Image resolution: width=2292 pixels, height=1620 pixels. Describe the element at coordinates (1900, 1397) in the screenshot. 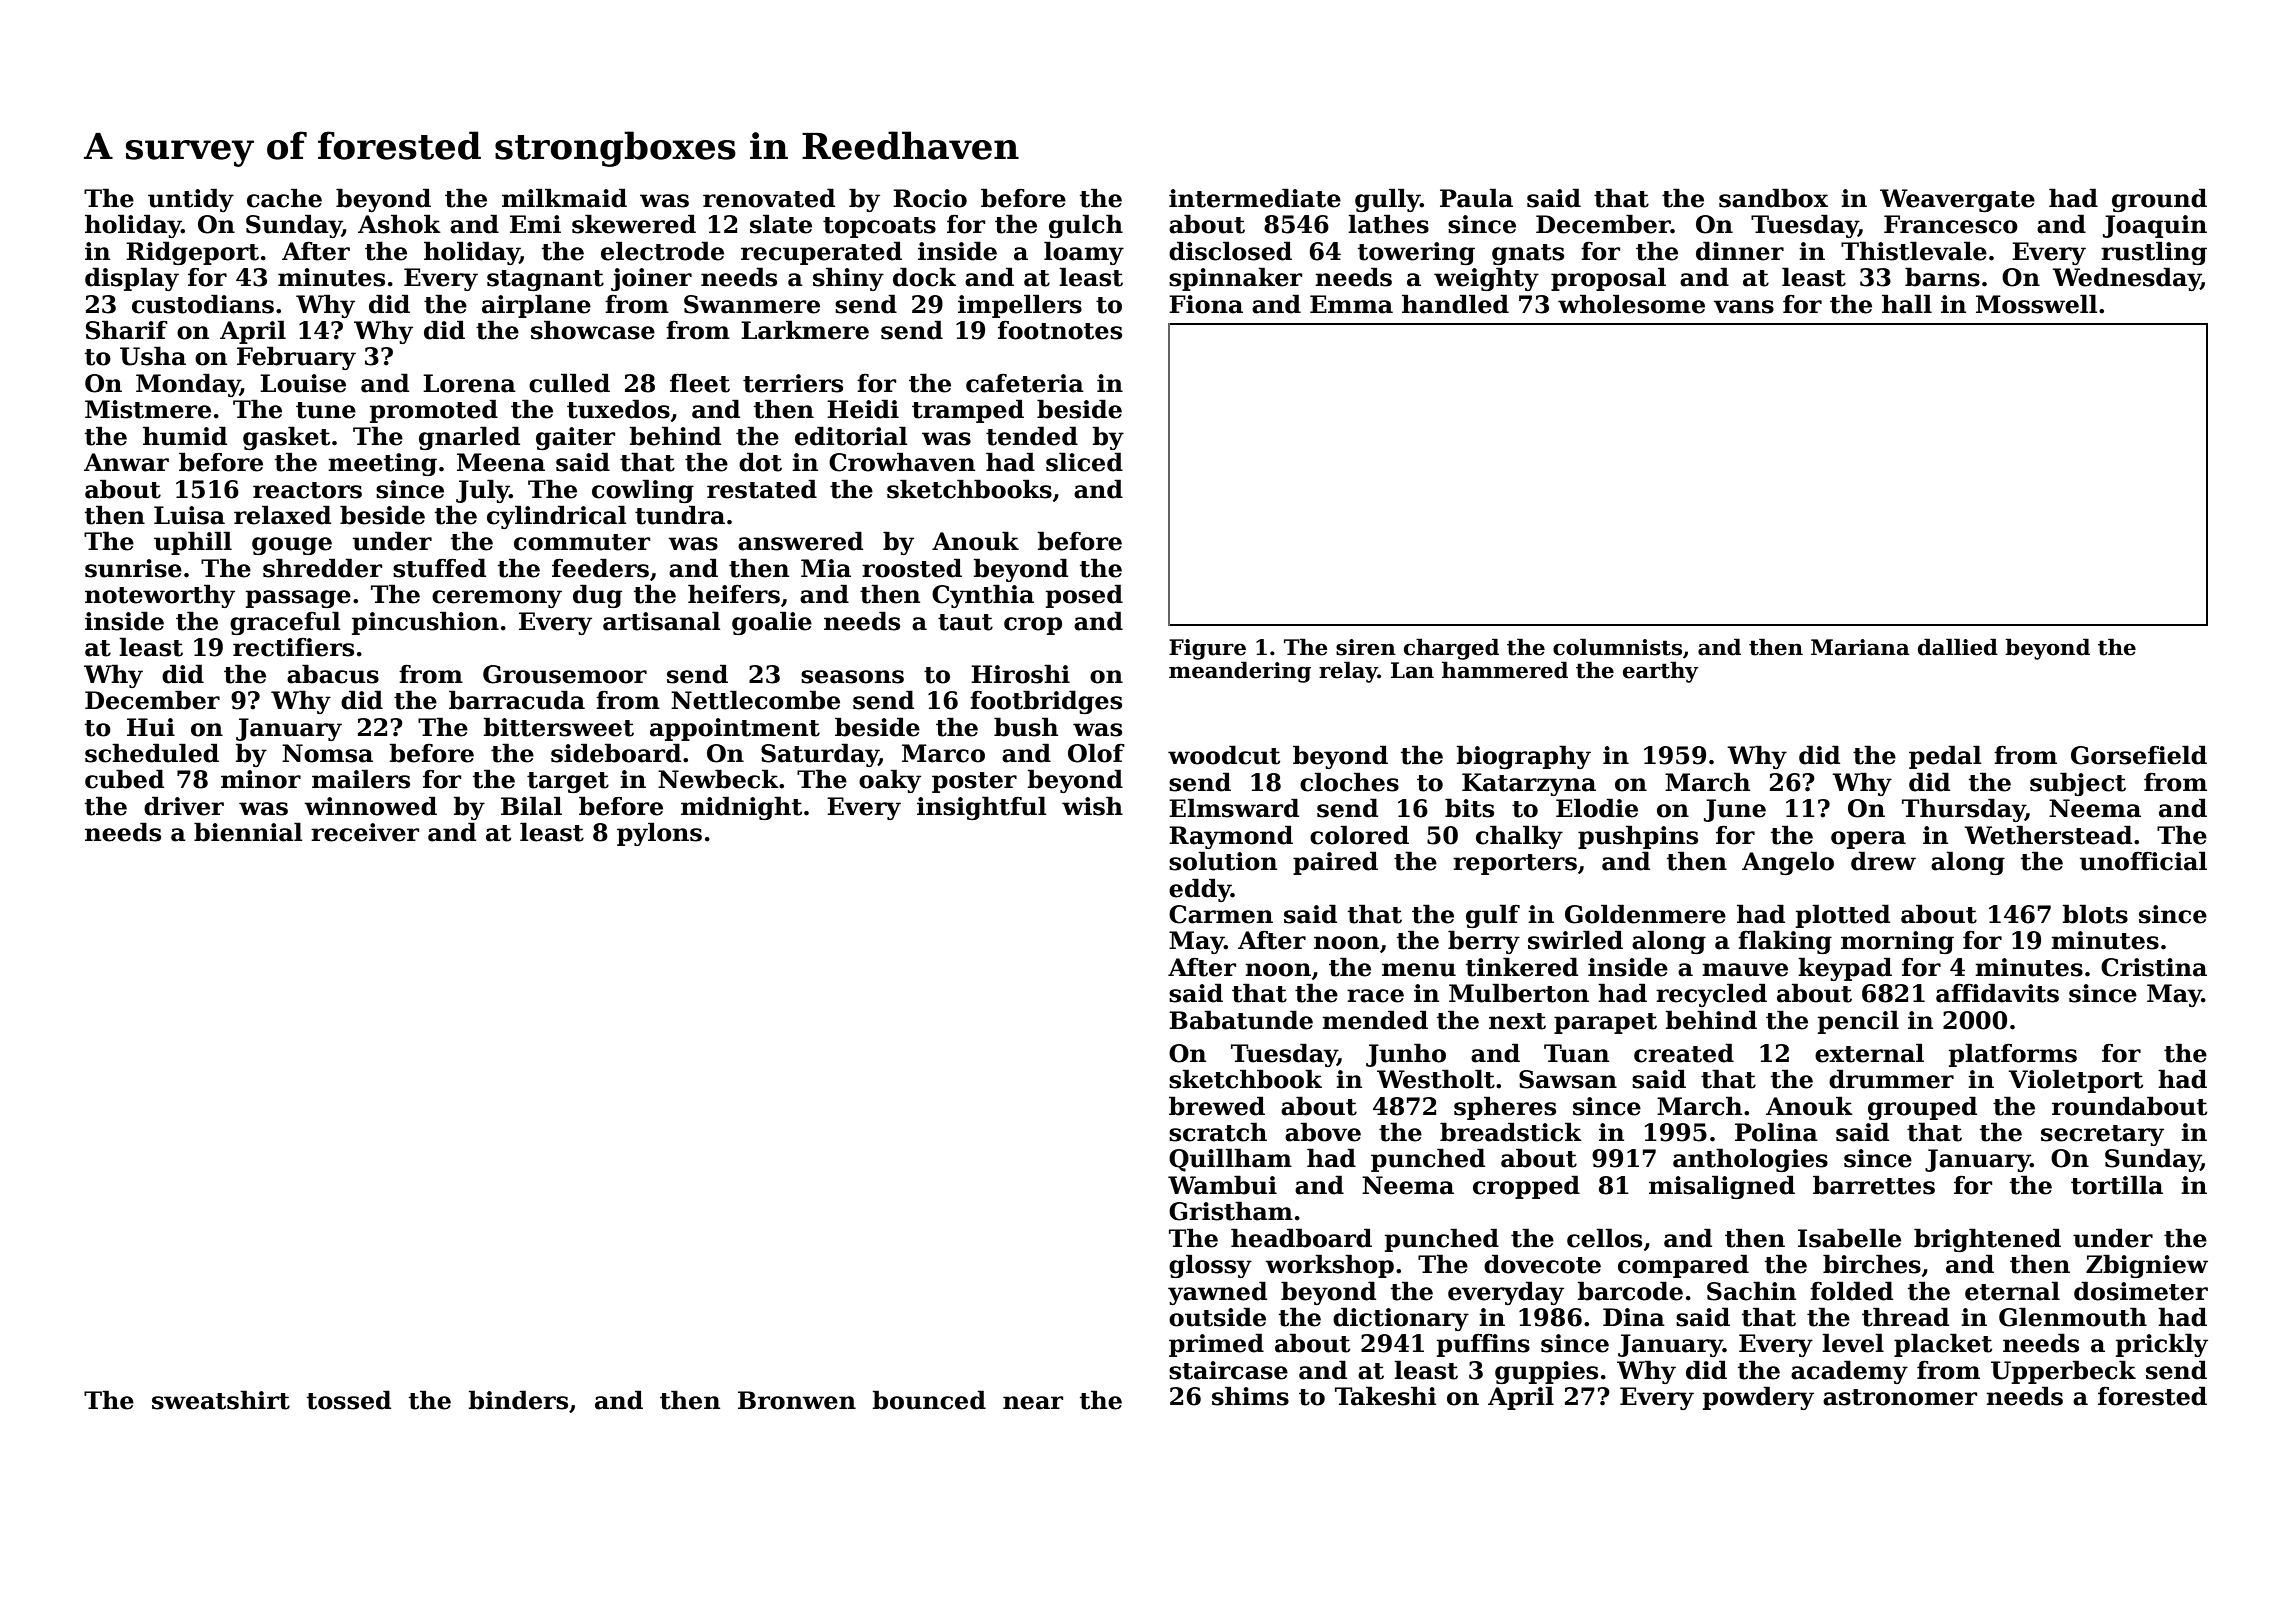

I see `astronomer` at that location.
